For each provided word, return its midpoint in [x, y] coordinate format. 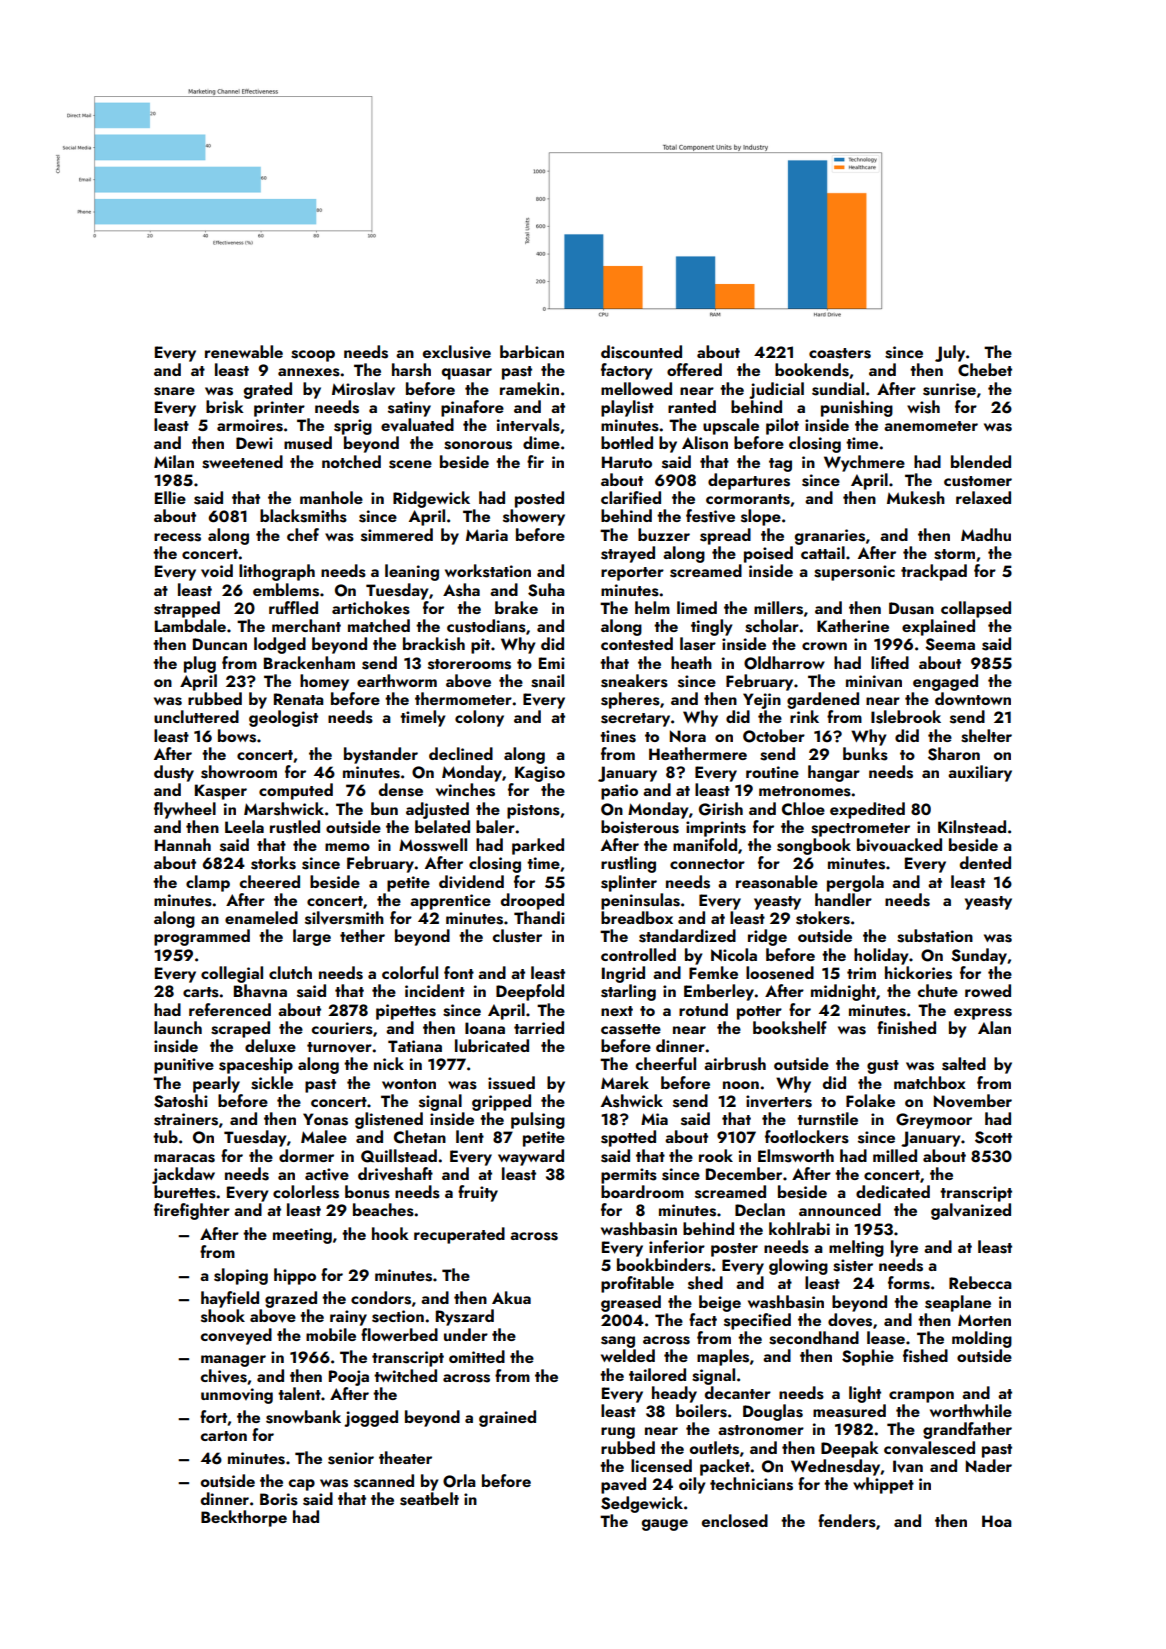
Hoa [997, 1521]
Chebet [985, 370]
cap [301, 1485]
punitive [184, 1066]
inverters [779, 1101]
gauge [665, 1525]
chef [303, 534]
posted [539, 499]
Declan [760, 1209]
